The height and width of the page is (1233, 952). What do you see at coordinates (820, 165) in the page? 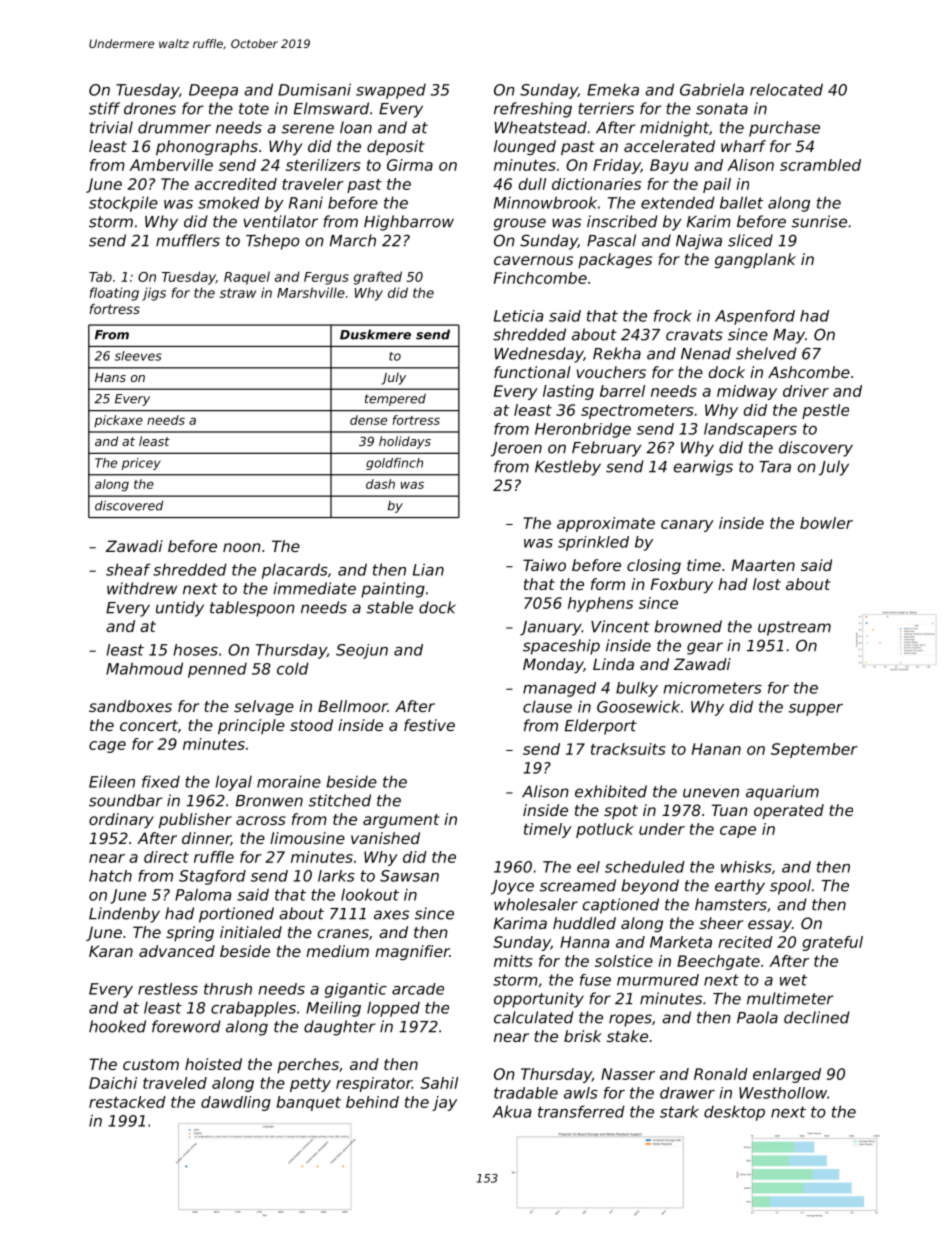
I see `scrambled` at bounding box center [820, 165].
